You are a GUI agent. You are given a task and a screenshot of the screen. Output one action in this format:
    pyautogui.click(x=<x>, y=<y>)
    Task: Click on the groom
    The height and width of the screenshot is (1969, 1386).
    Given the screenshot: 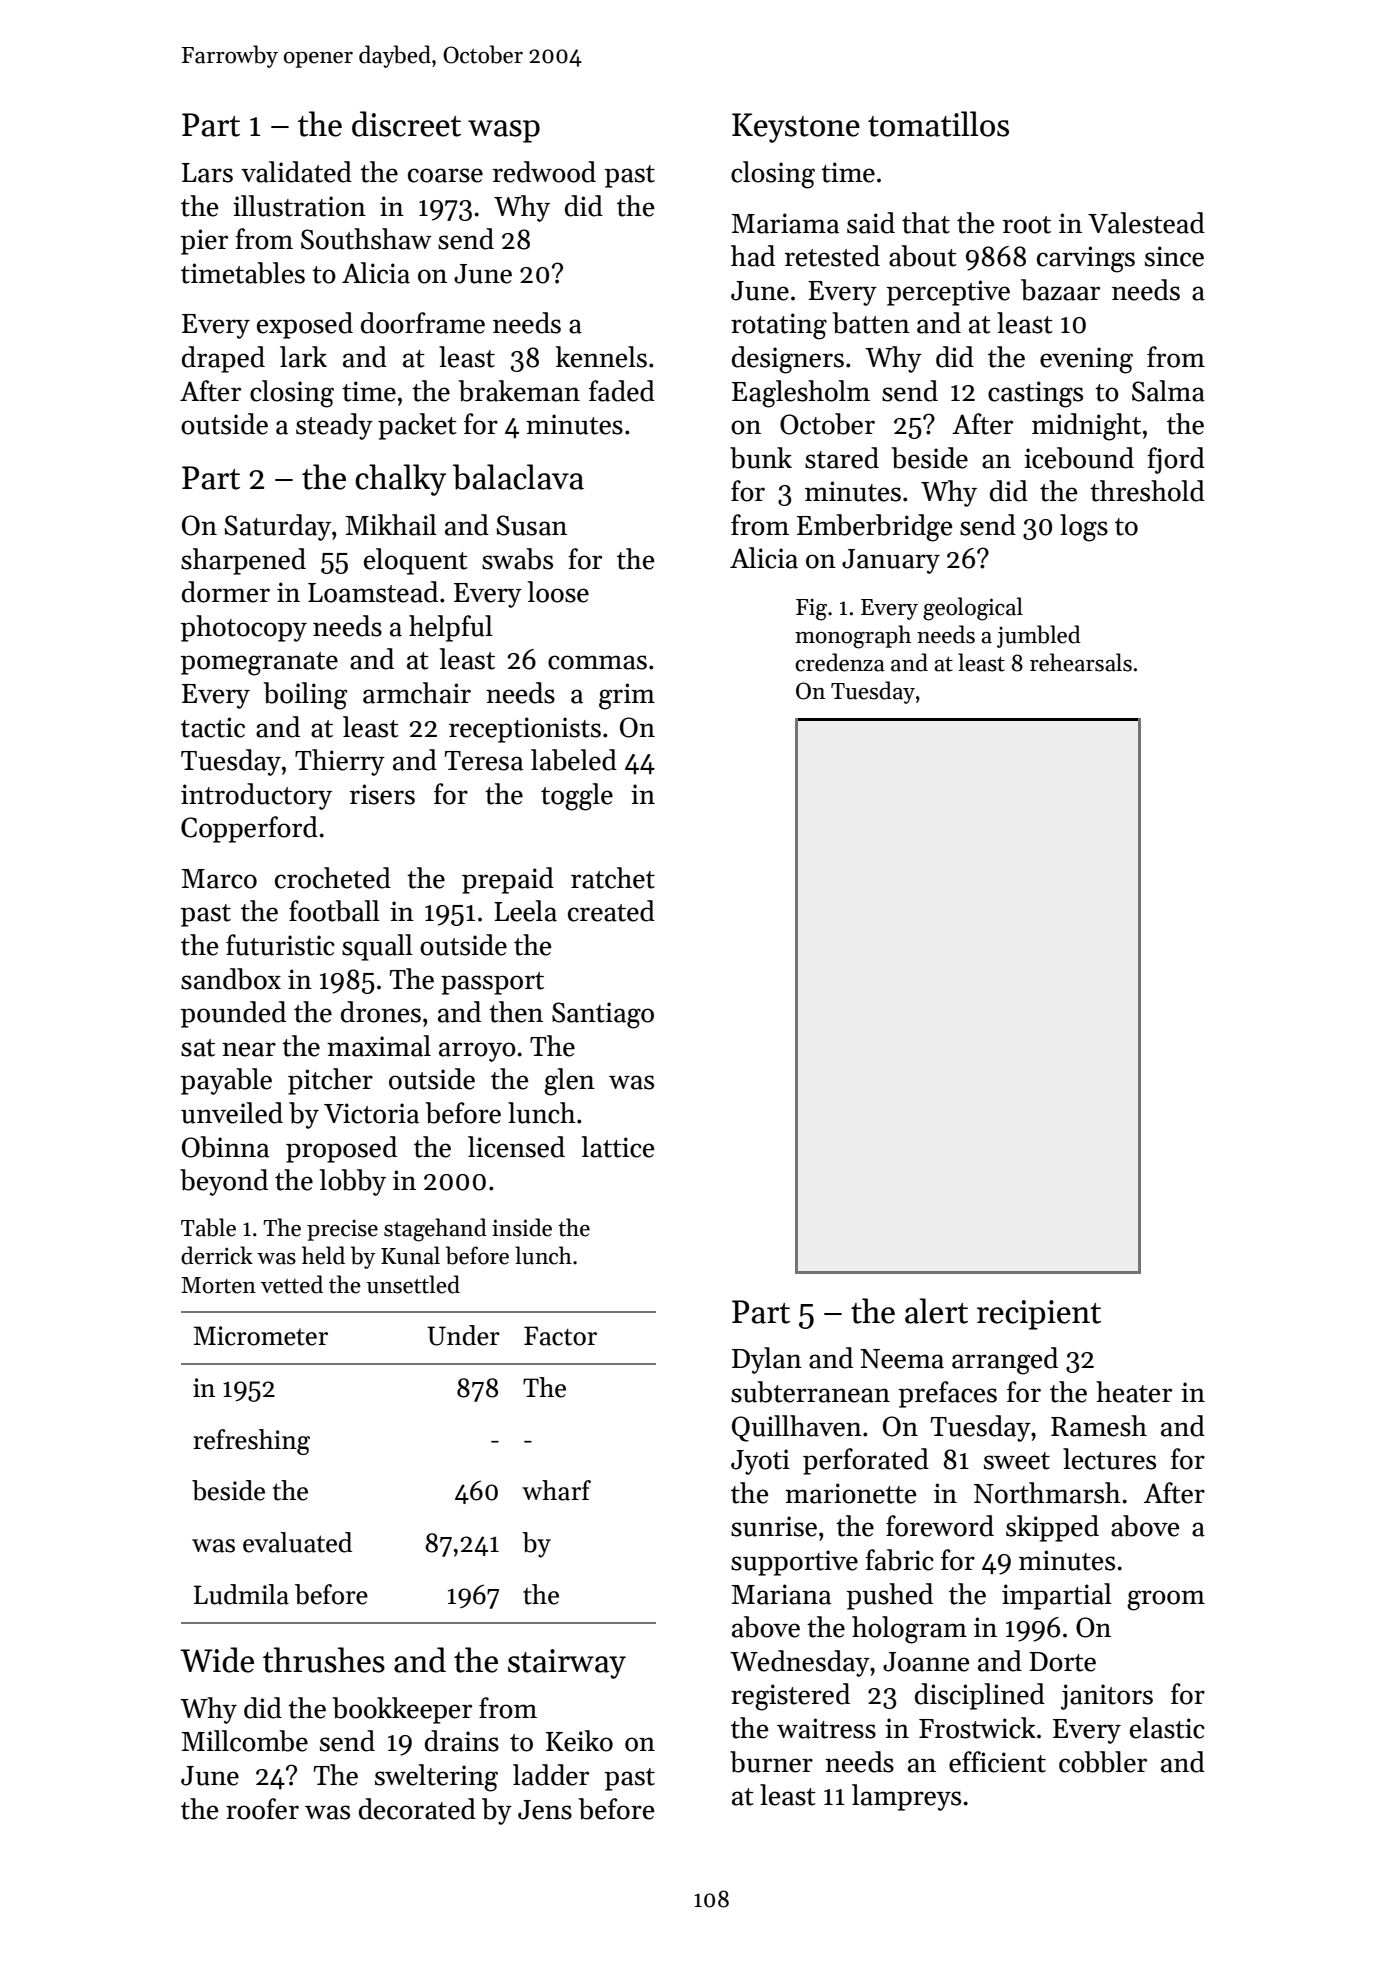 What is the action you would take?
    pyautogui.click(x=1166, y=1600)
